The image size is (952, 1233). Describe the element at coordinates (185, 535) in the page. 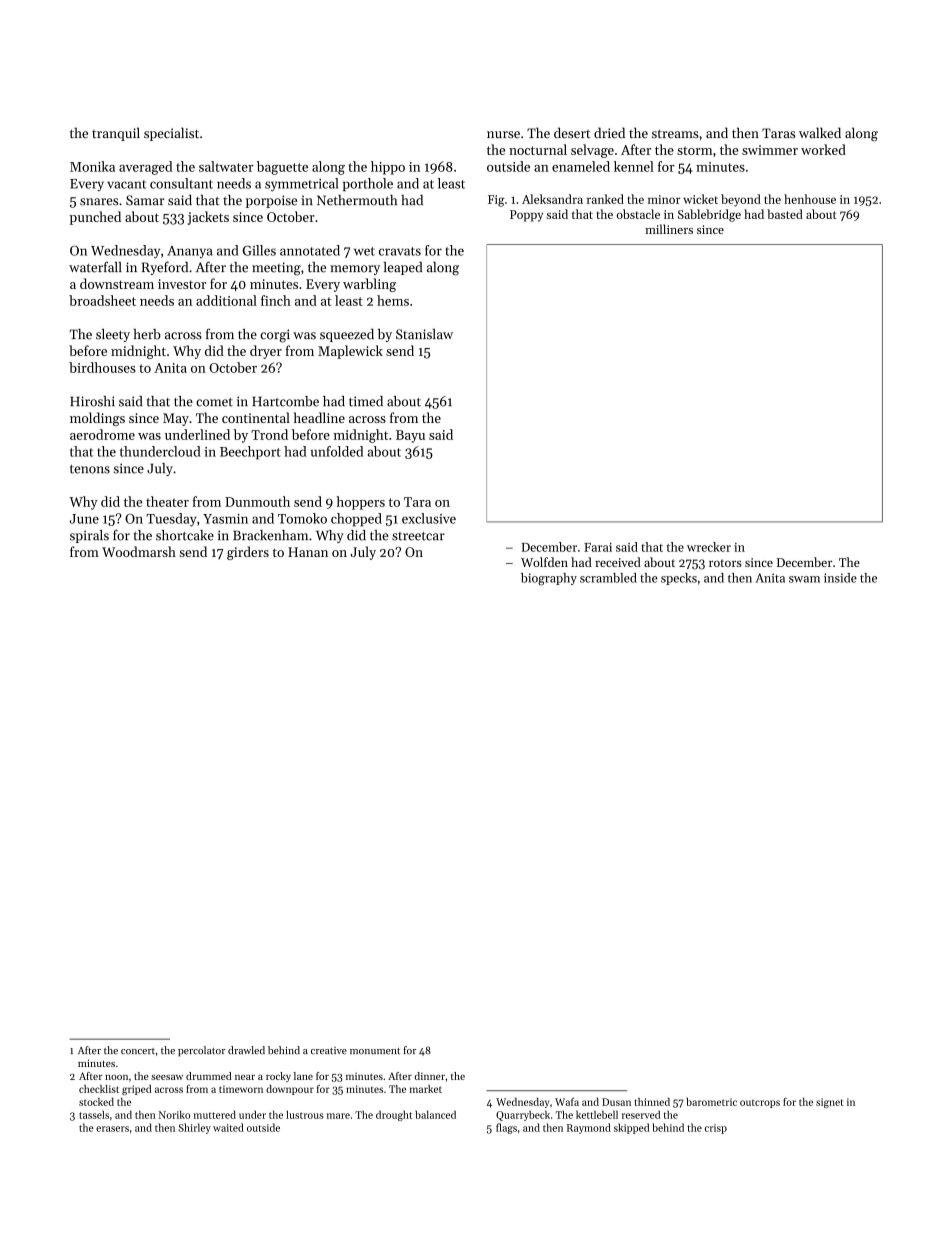

I see `shortcake` at that location.
